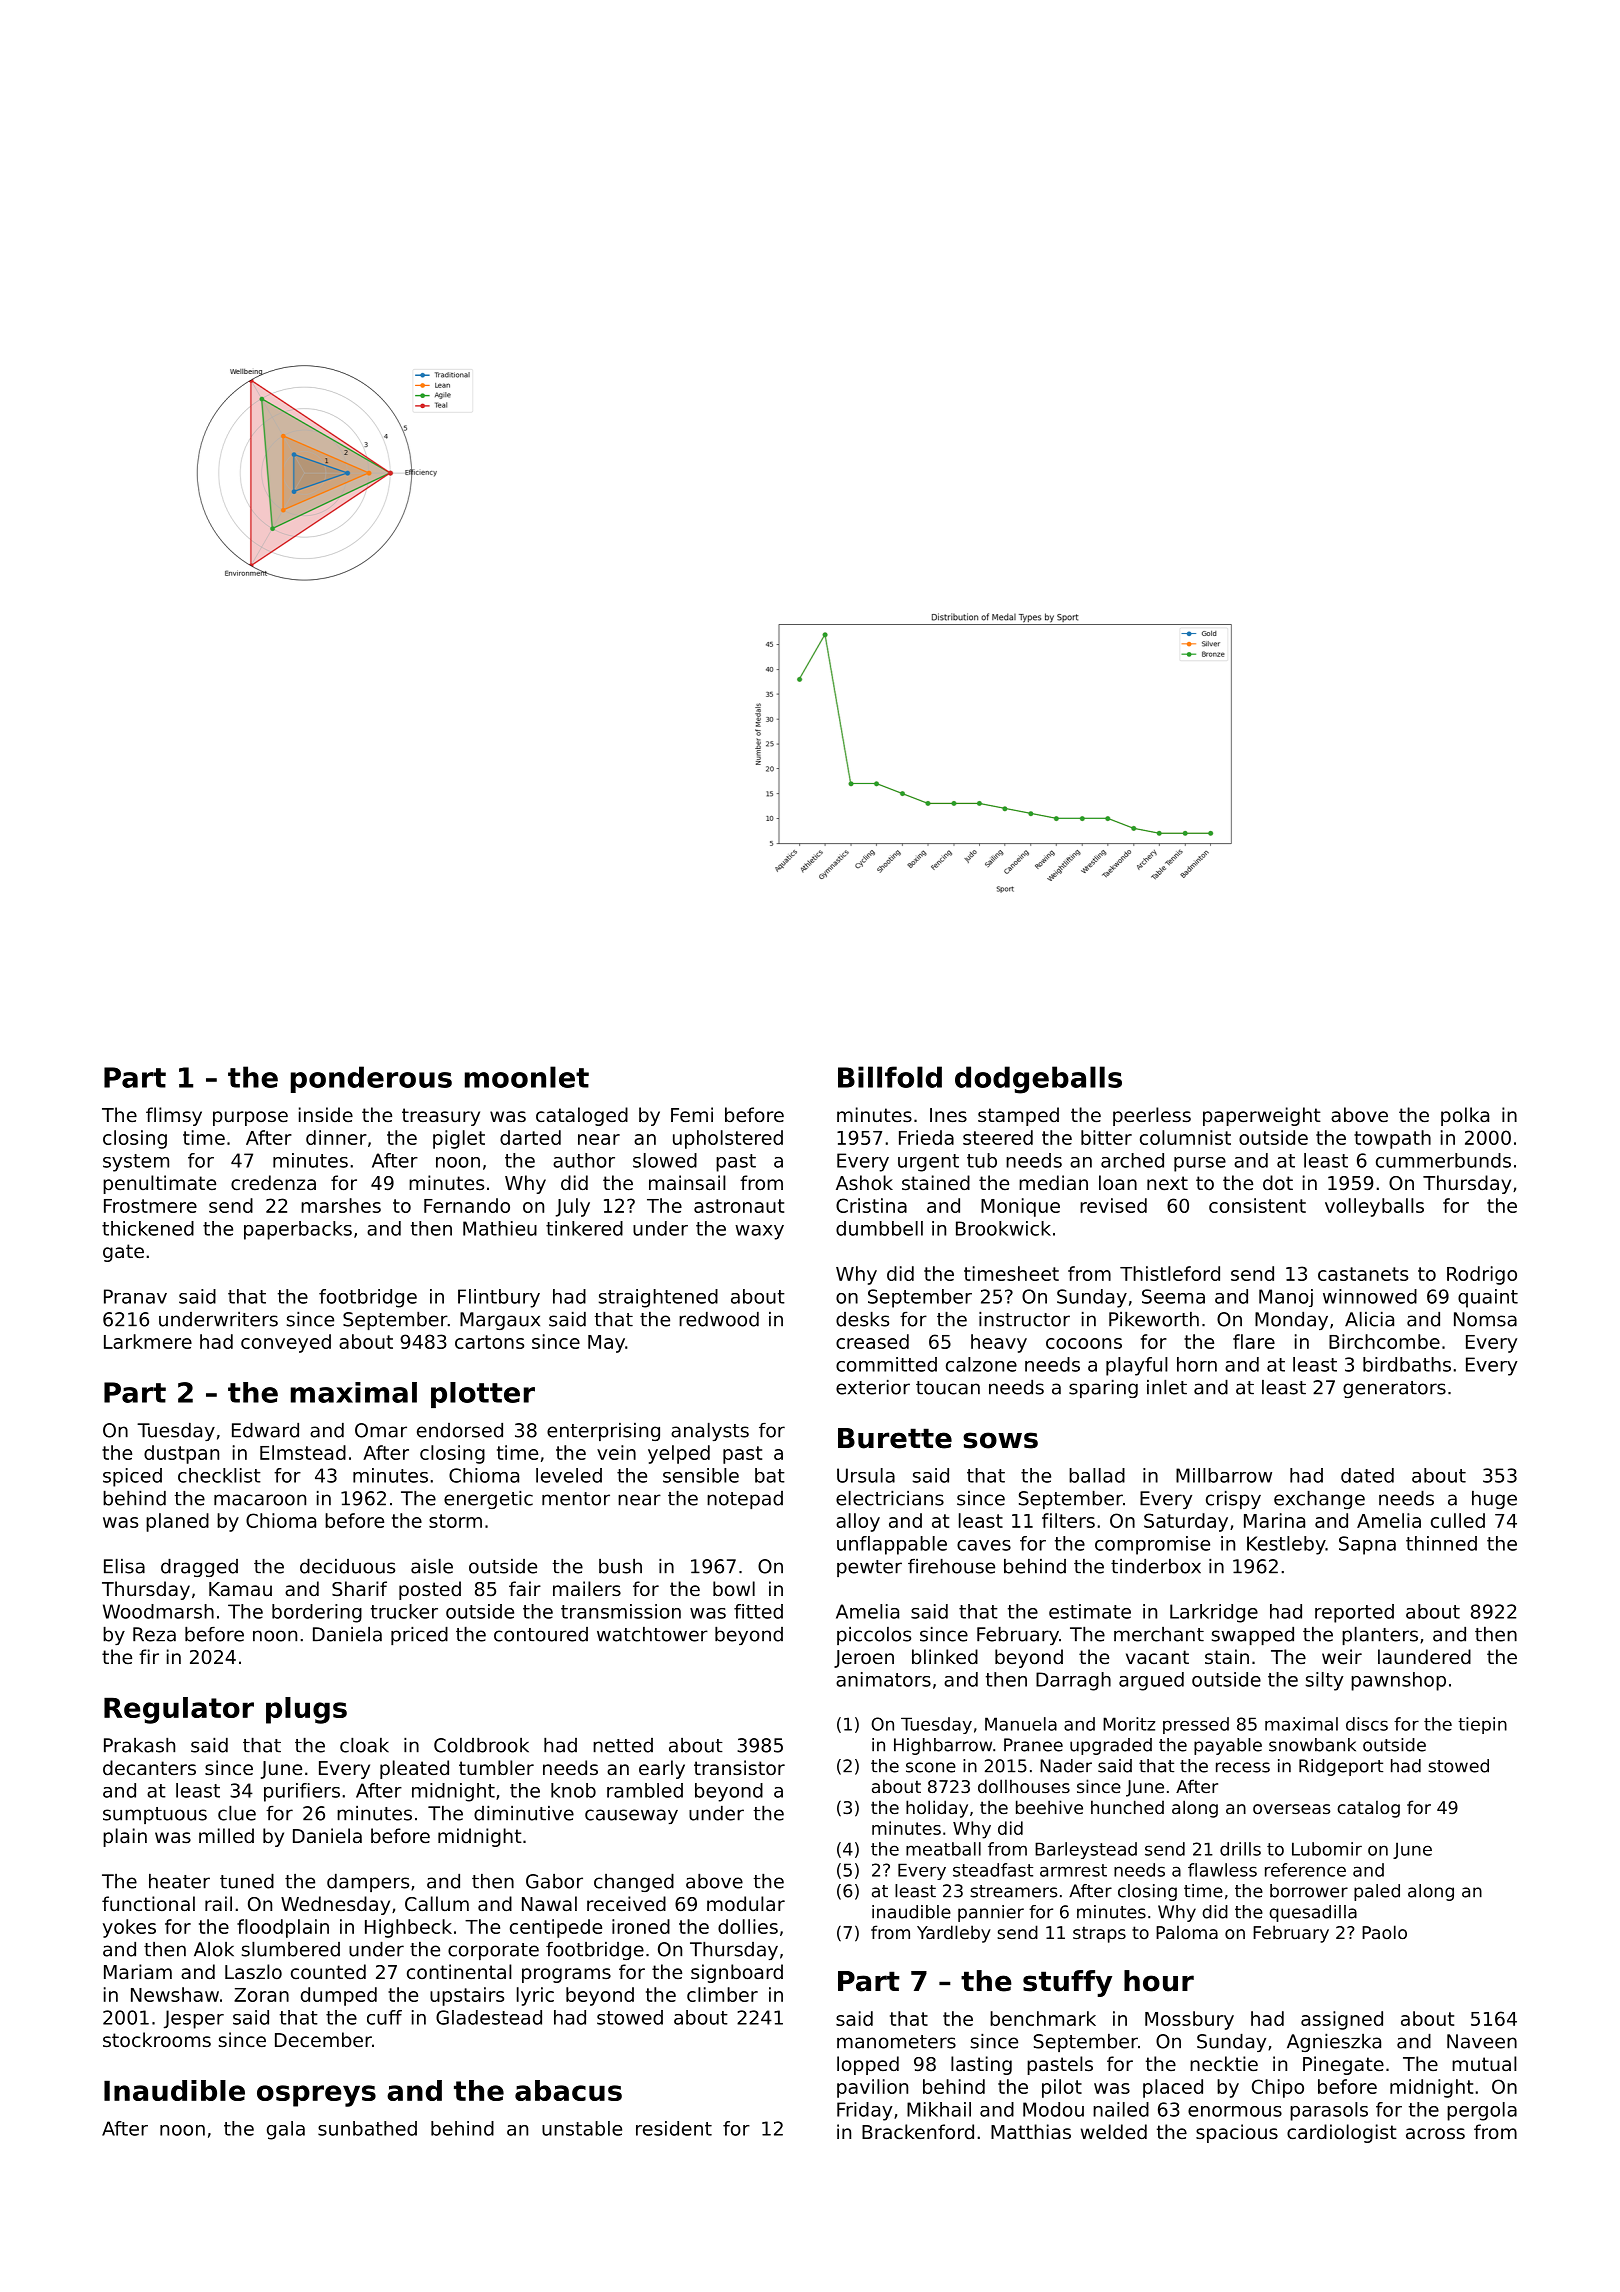  Describe the element at coordinates (261, 1995) in the screenshot. I see `Zoran` at that location.
